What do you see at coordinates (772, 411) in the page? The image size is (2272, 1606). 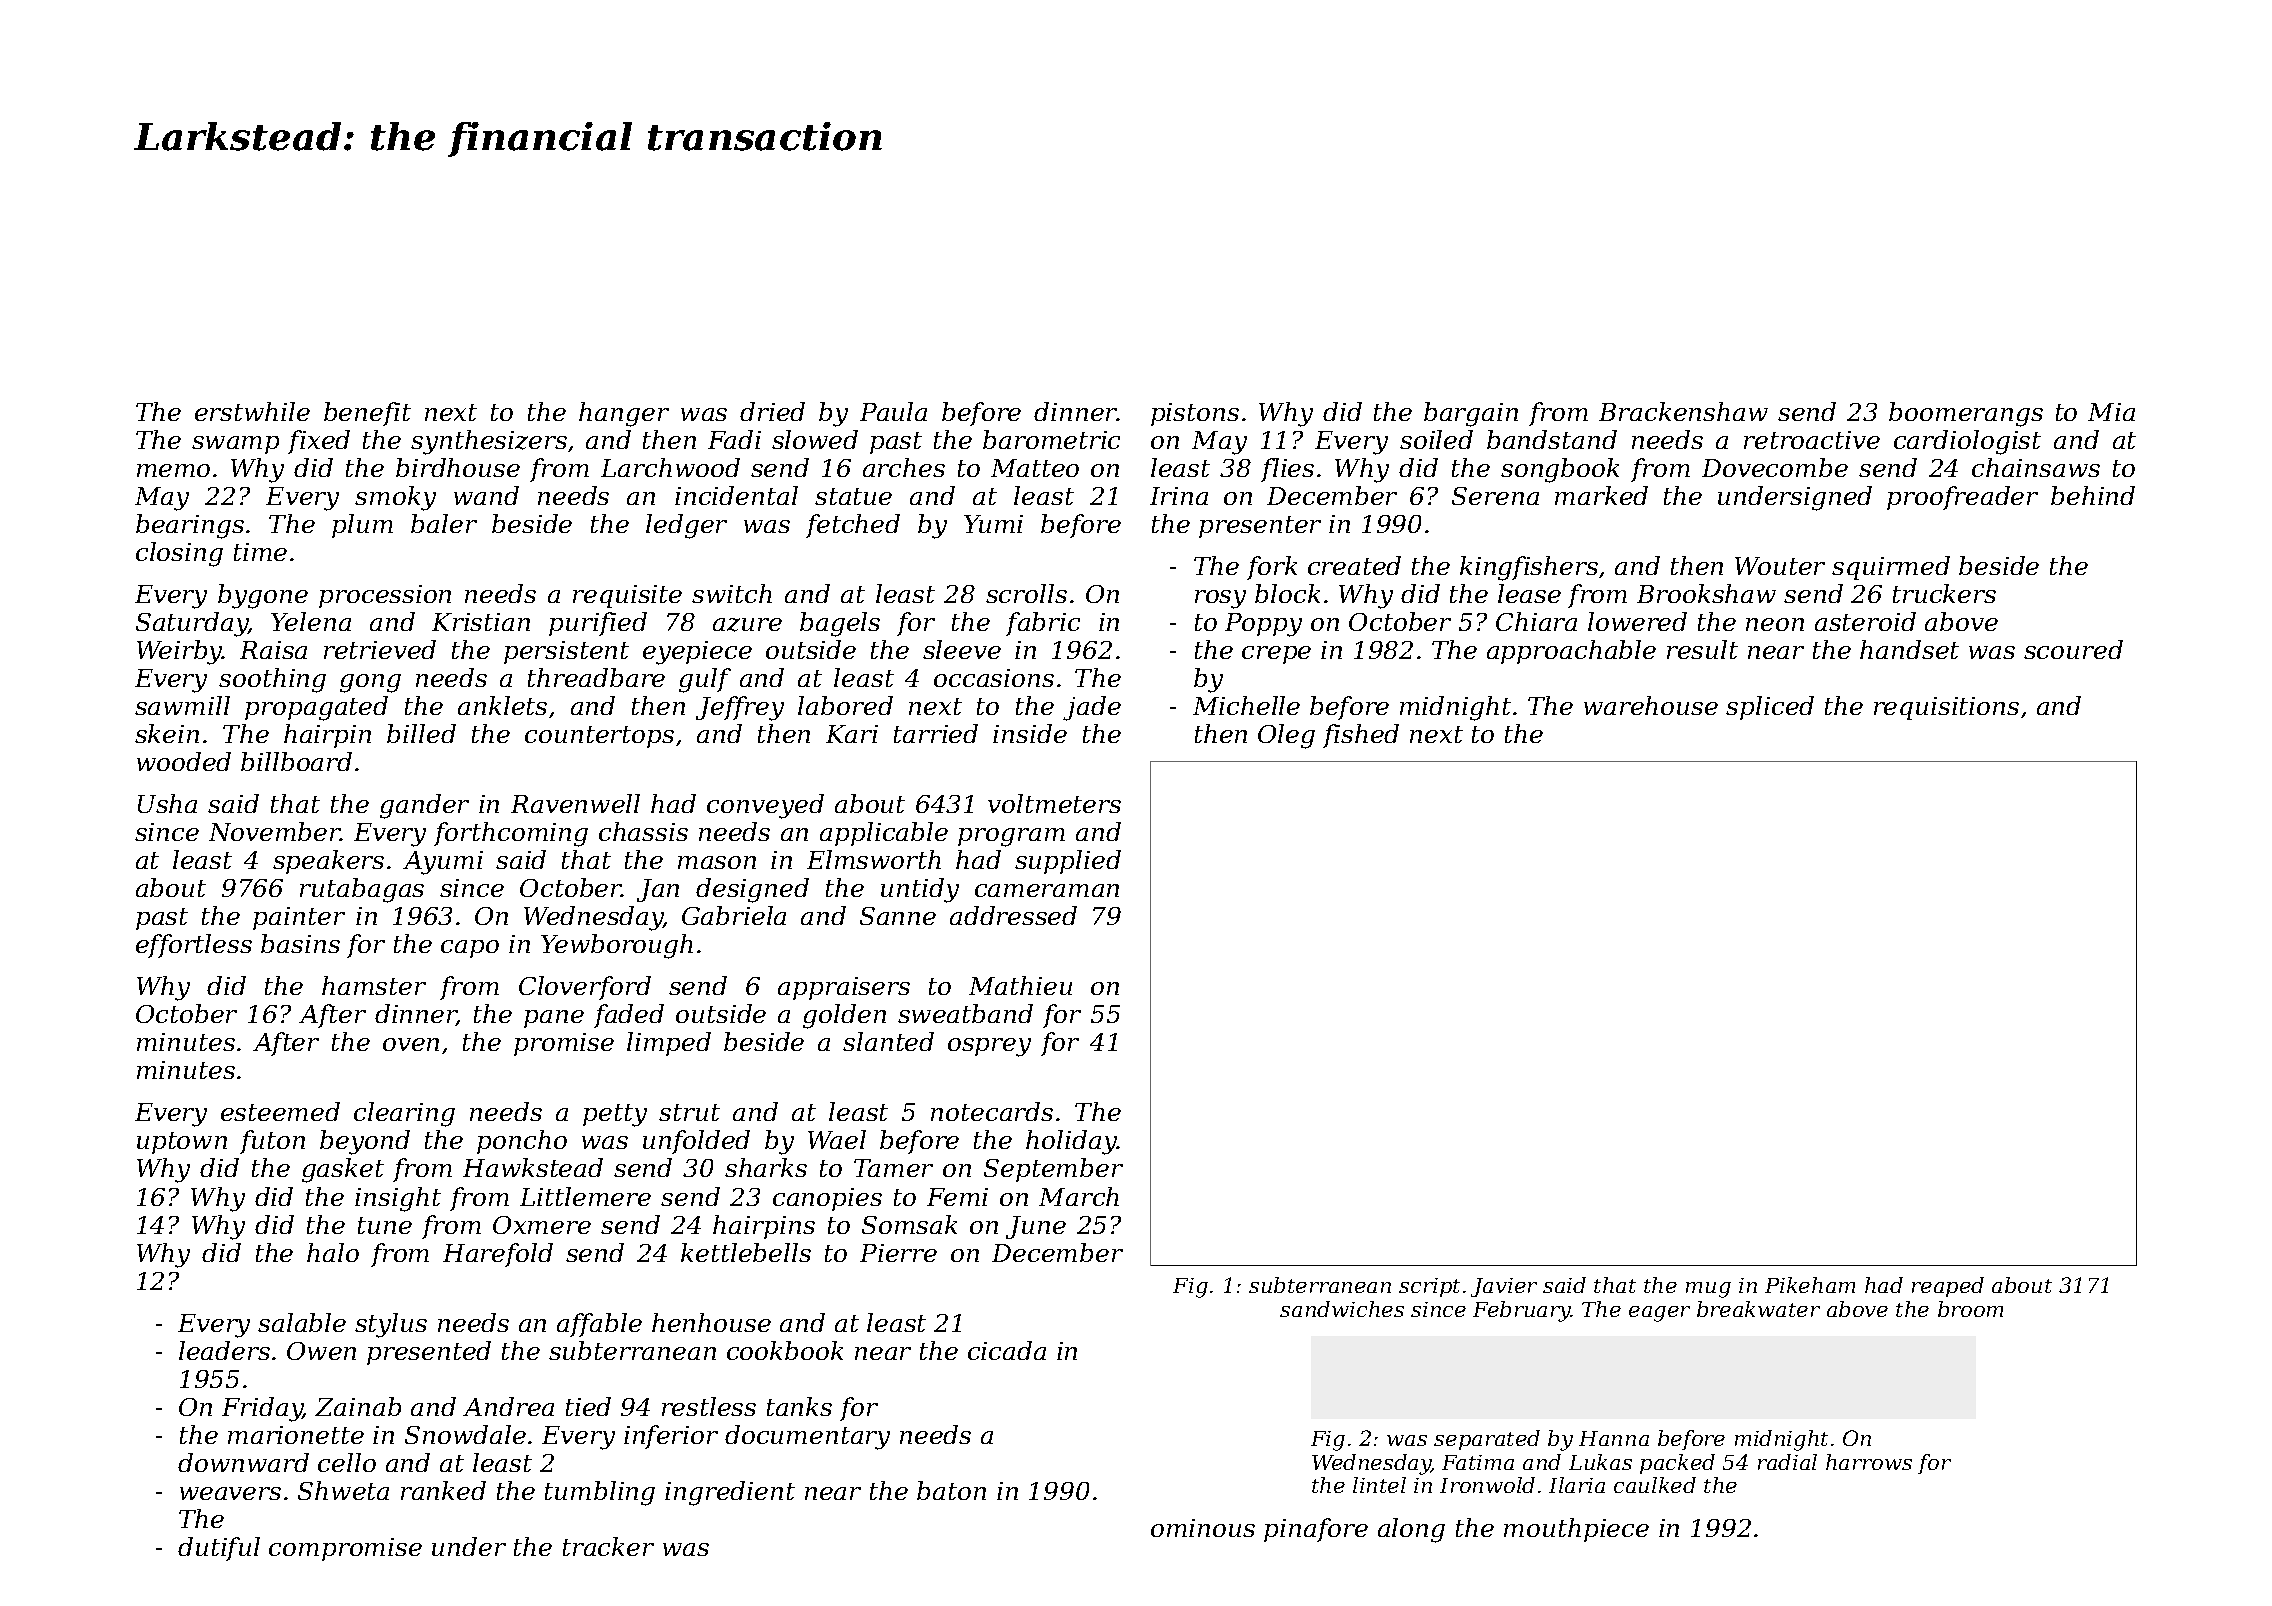 I see `dried` at bounding box center [772, 411].
